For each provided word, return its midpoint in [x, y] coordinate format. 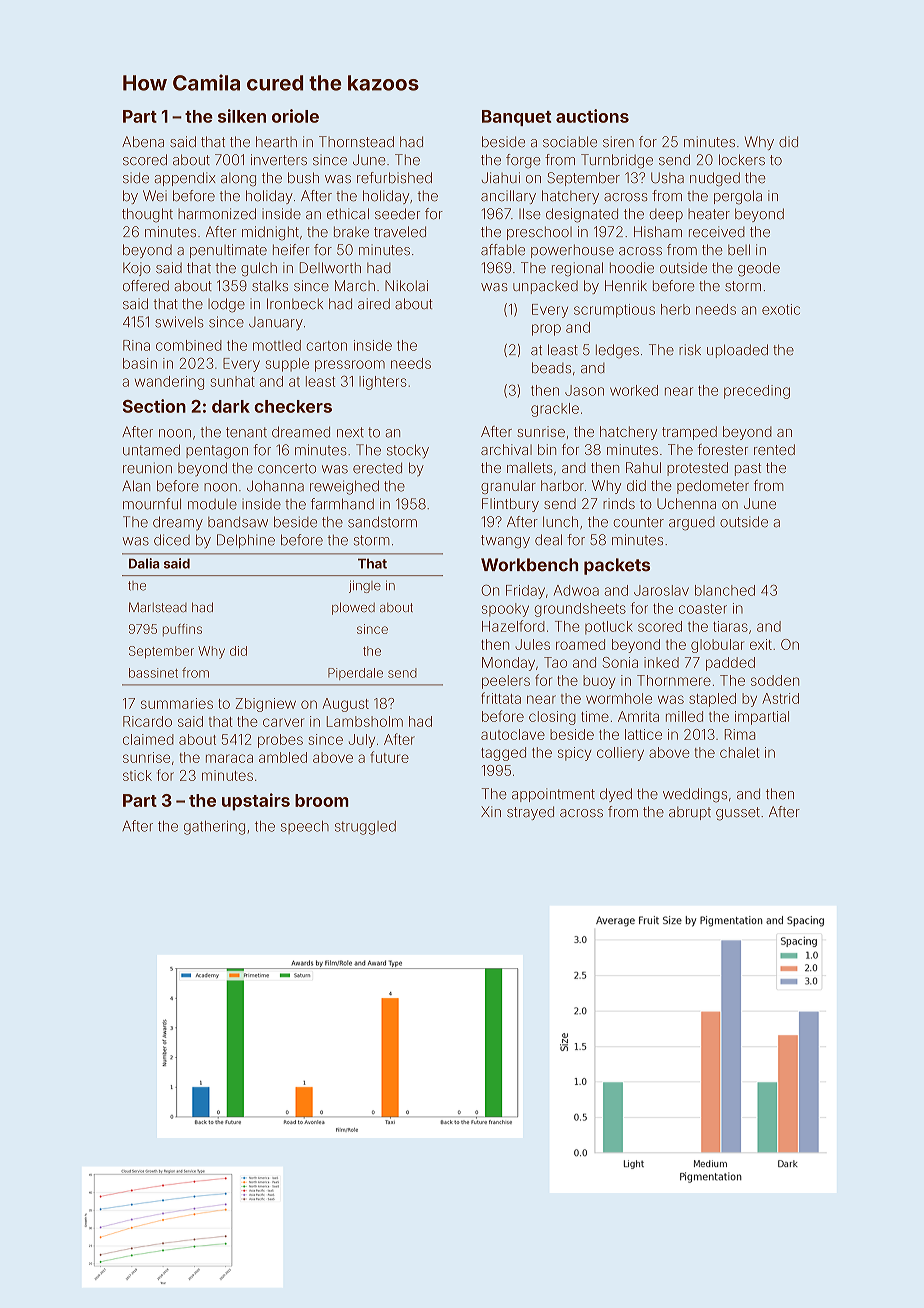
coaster [703, 609]
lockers [742, 160]
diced [172, 540]
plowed [353, 608]
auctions [592, 116]
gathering [214, 827]
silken [242, 116]
